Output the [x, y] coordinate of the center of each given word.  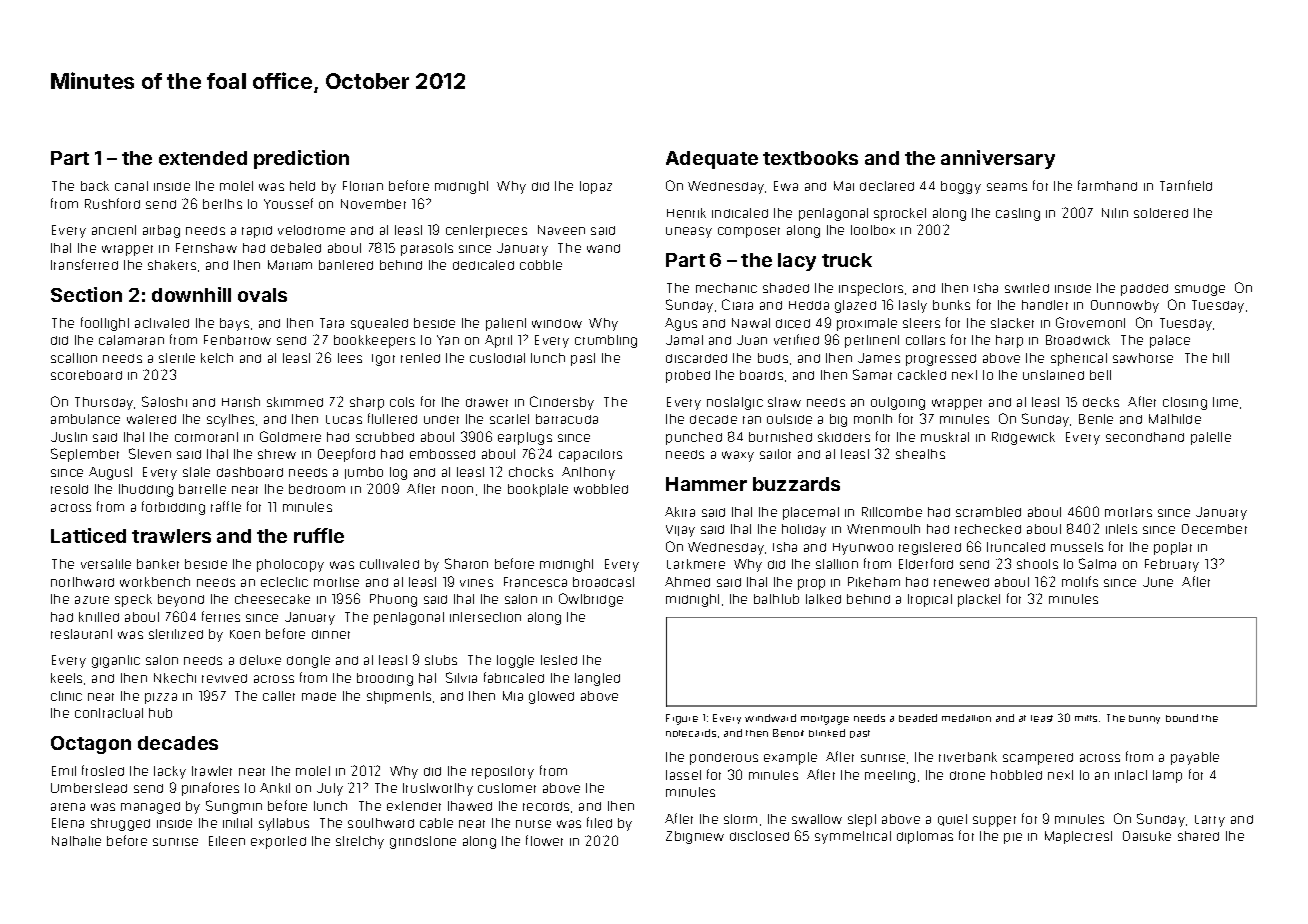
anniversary [998, 159]
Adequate [712, 160]
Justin [69, 437]
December [1214, 529]
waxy [738, 456]
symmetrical [853, 837]
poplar [1173, 548]
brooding [385, 679]
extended [203, 158]
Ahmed [687, 582]
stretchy [360, 842]
